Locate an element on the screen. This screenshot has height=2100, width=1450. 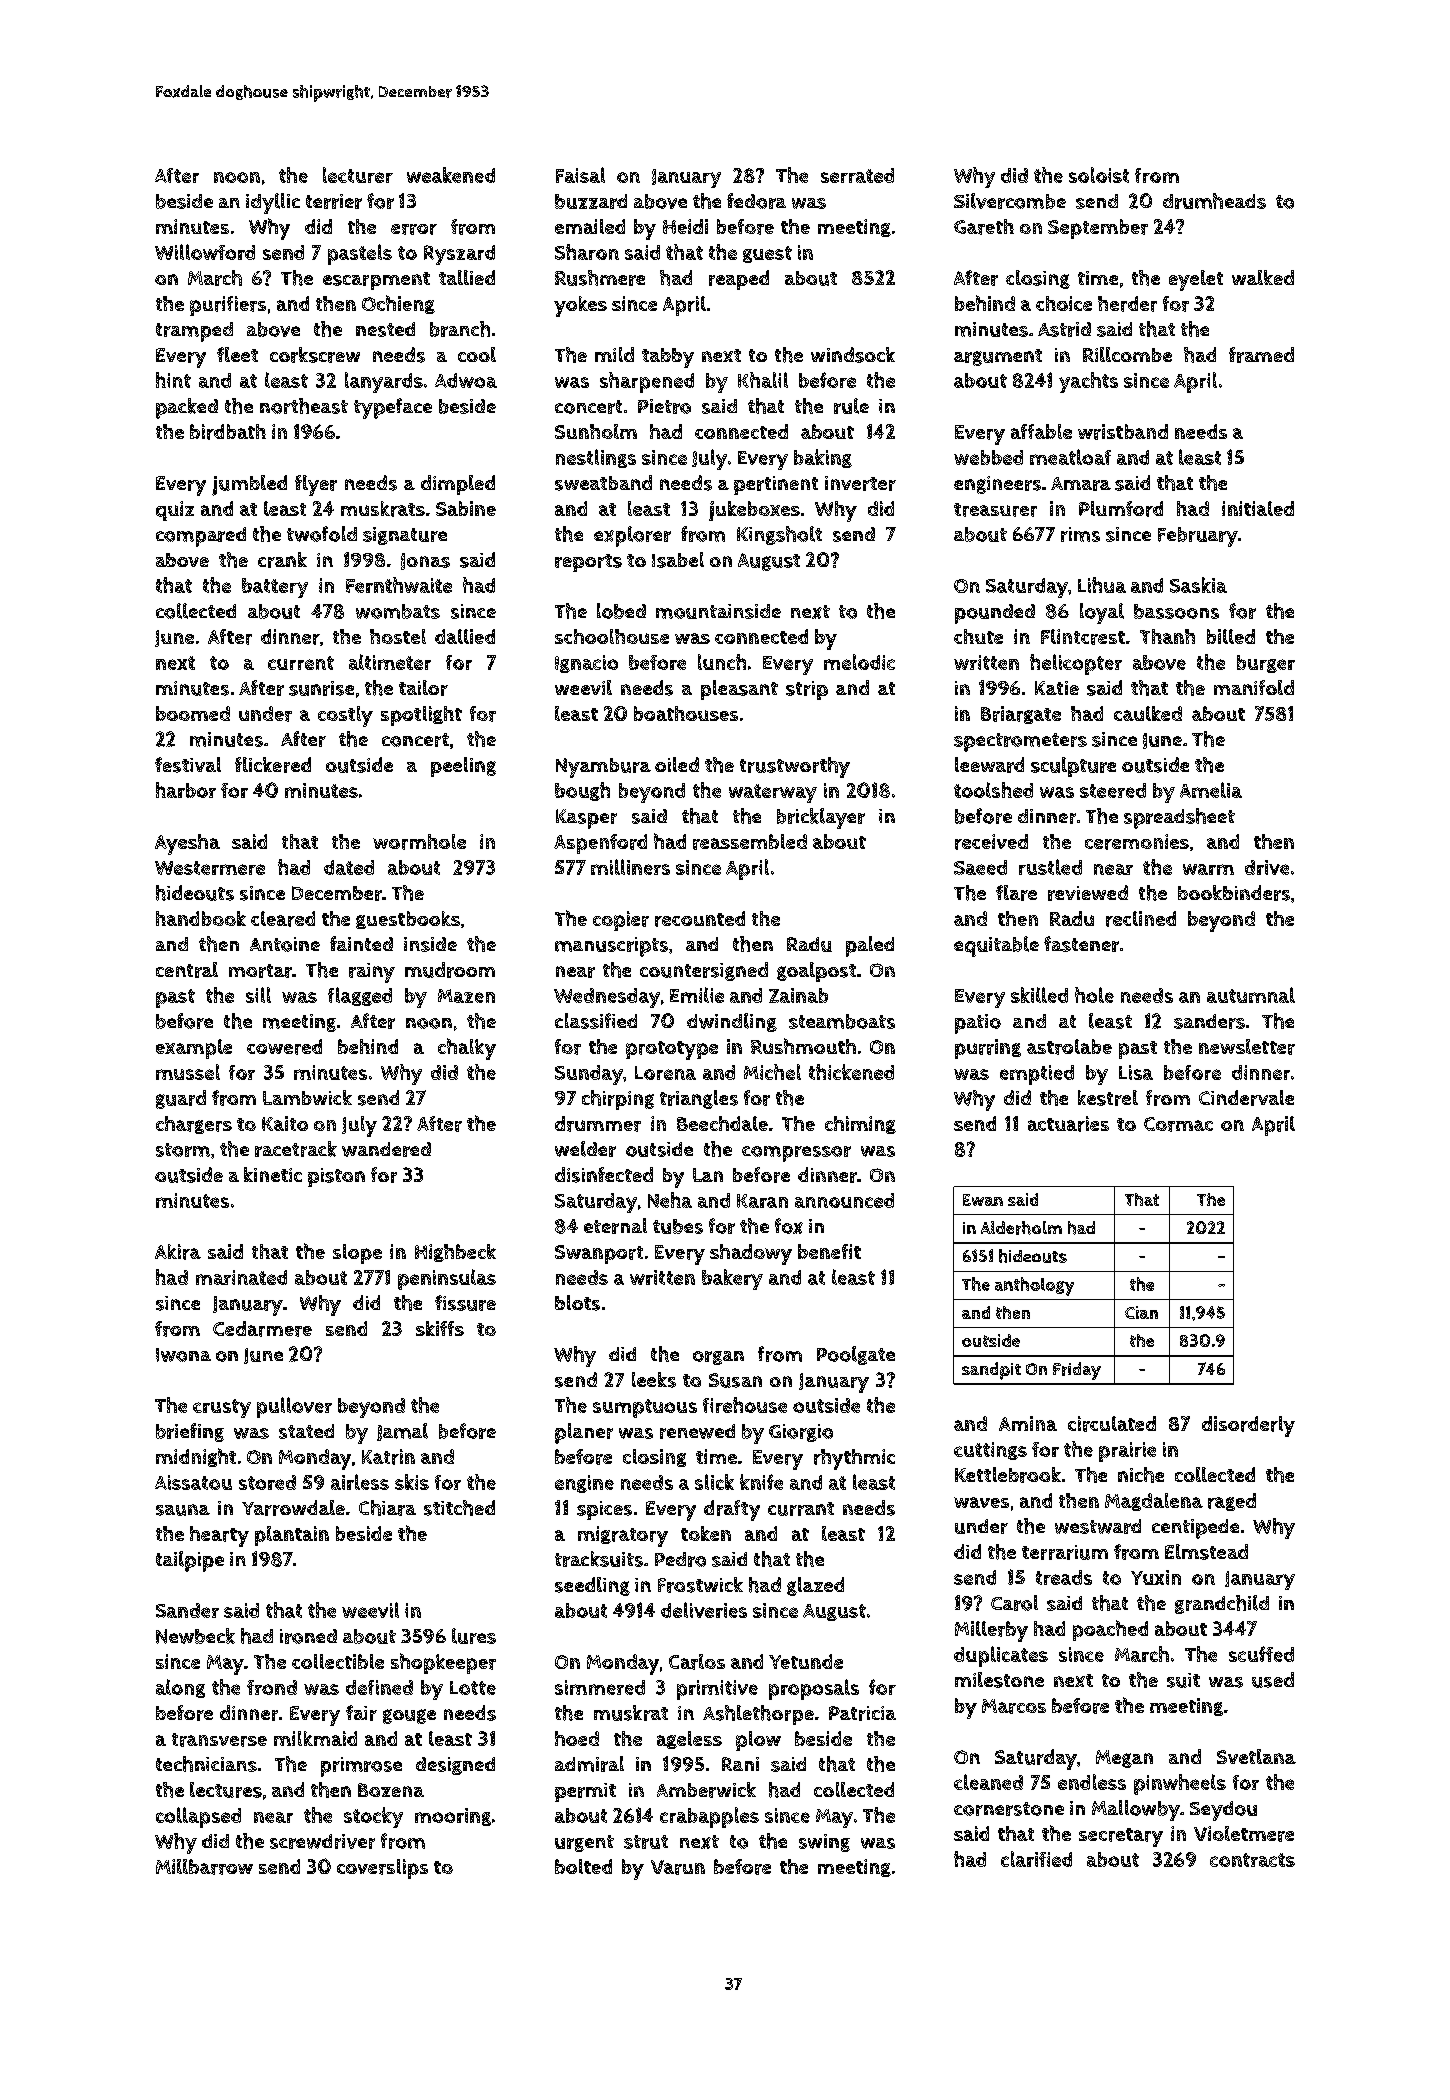
slope is located at coordinates (357, 1254).
